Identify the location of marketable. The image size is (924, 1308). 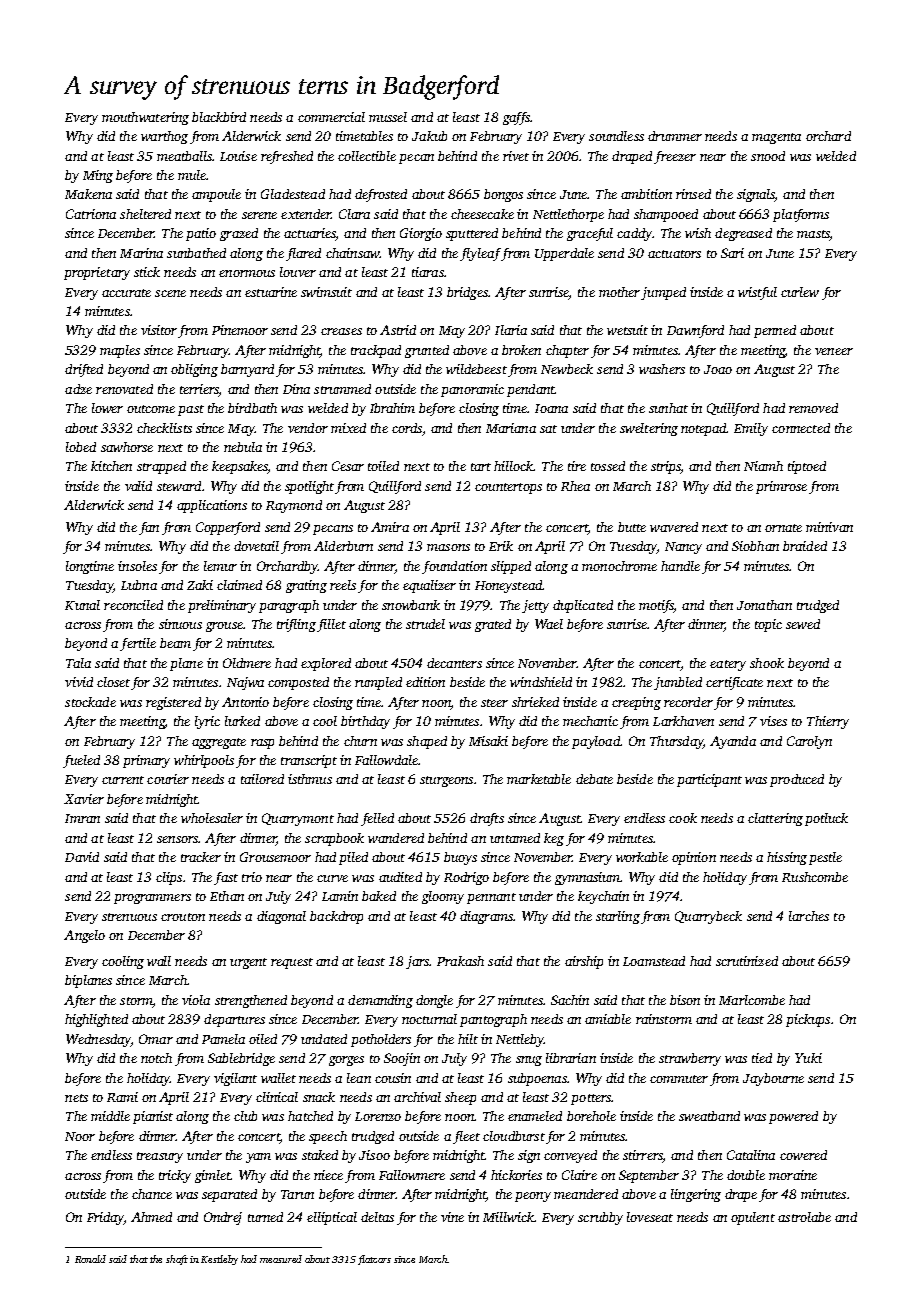
(539, 779).
